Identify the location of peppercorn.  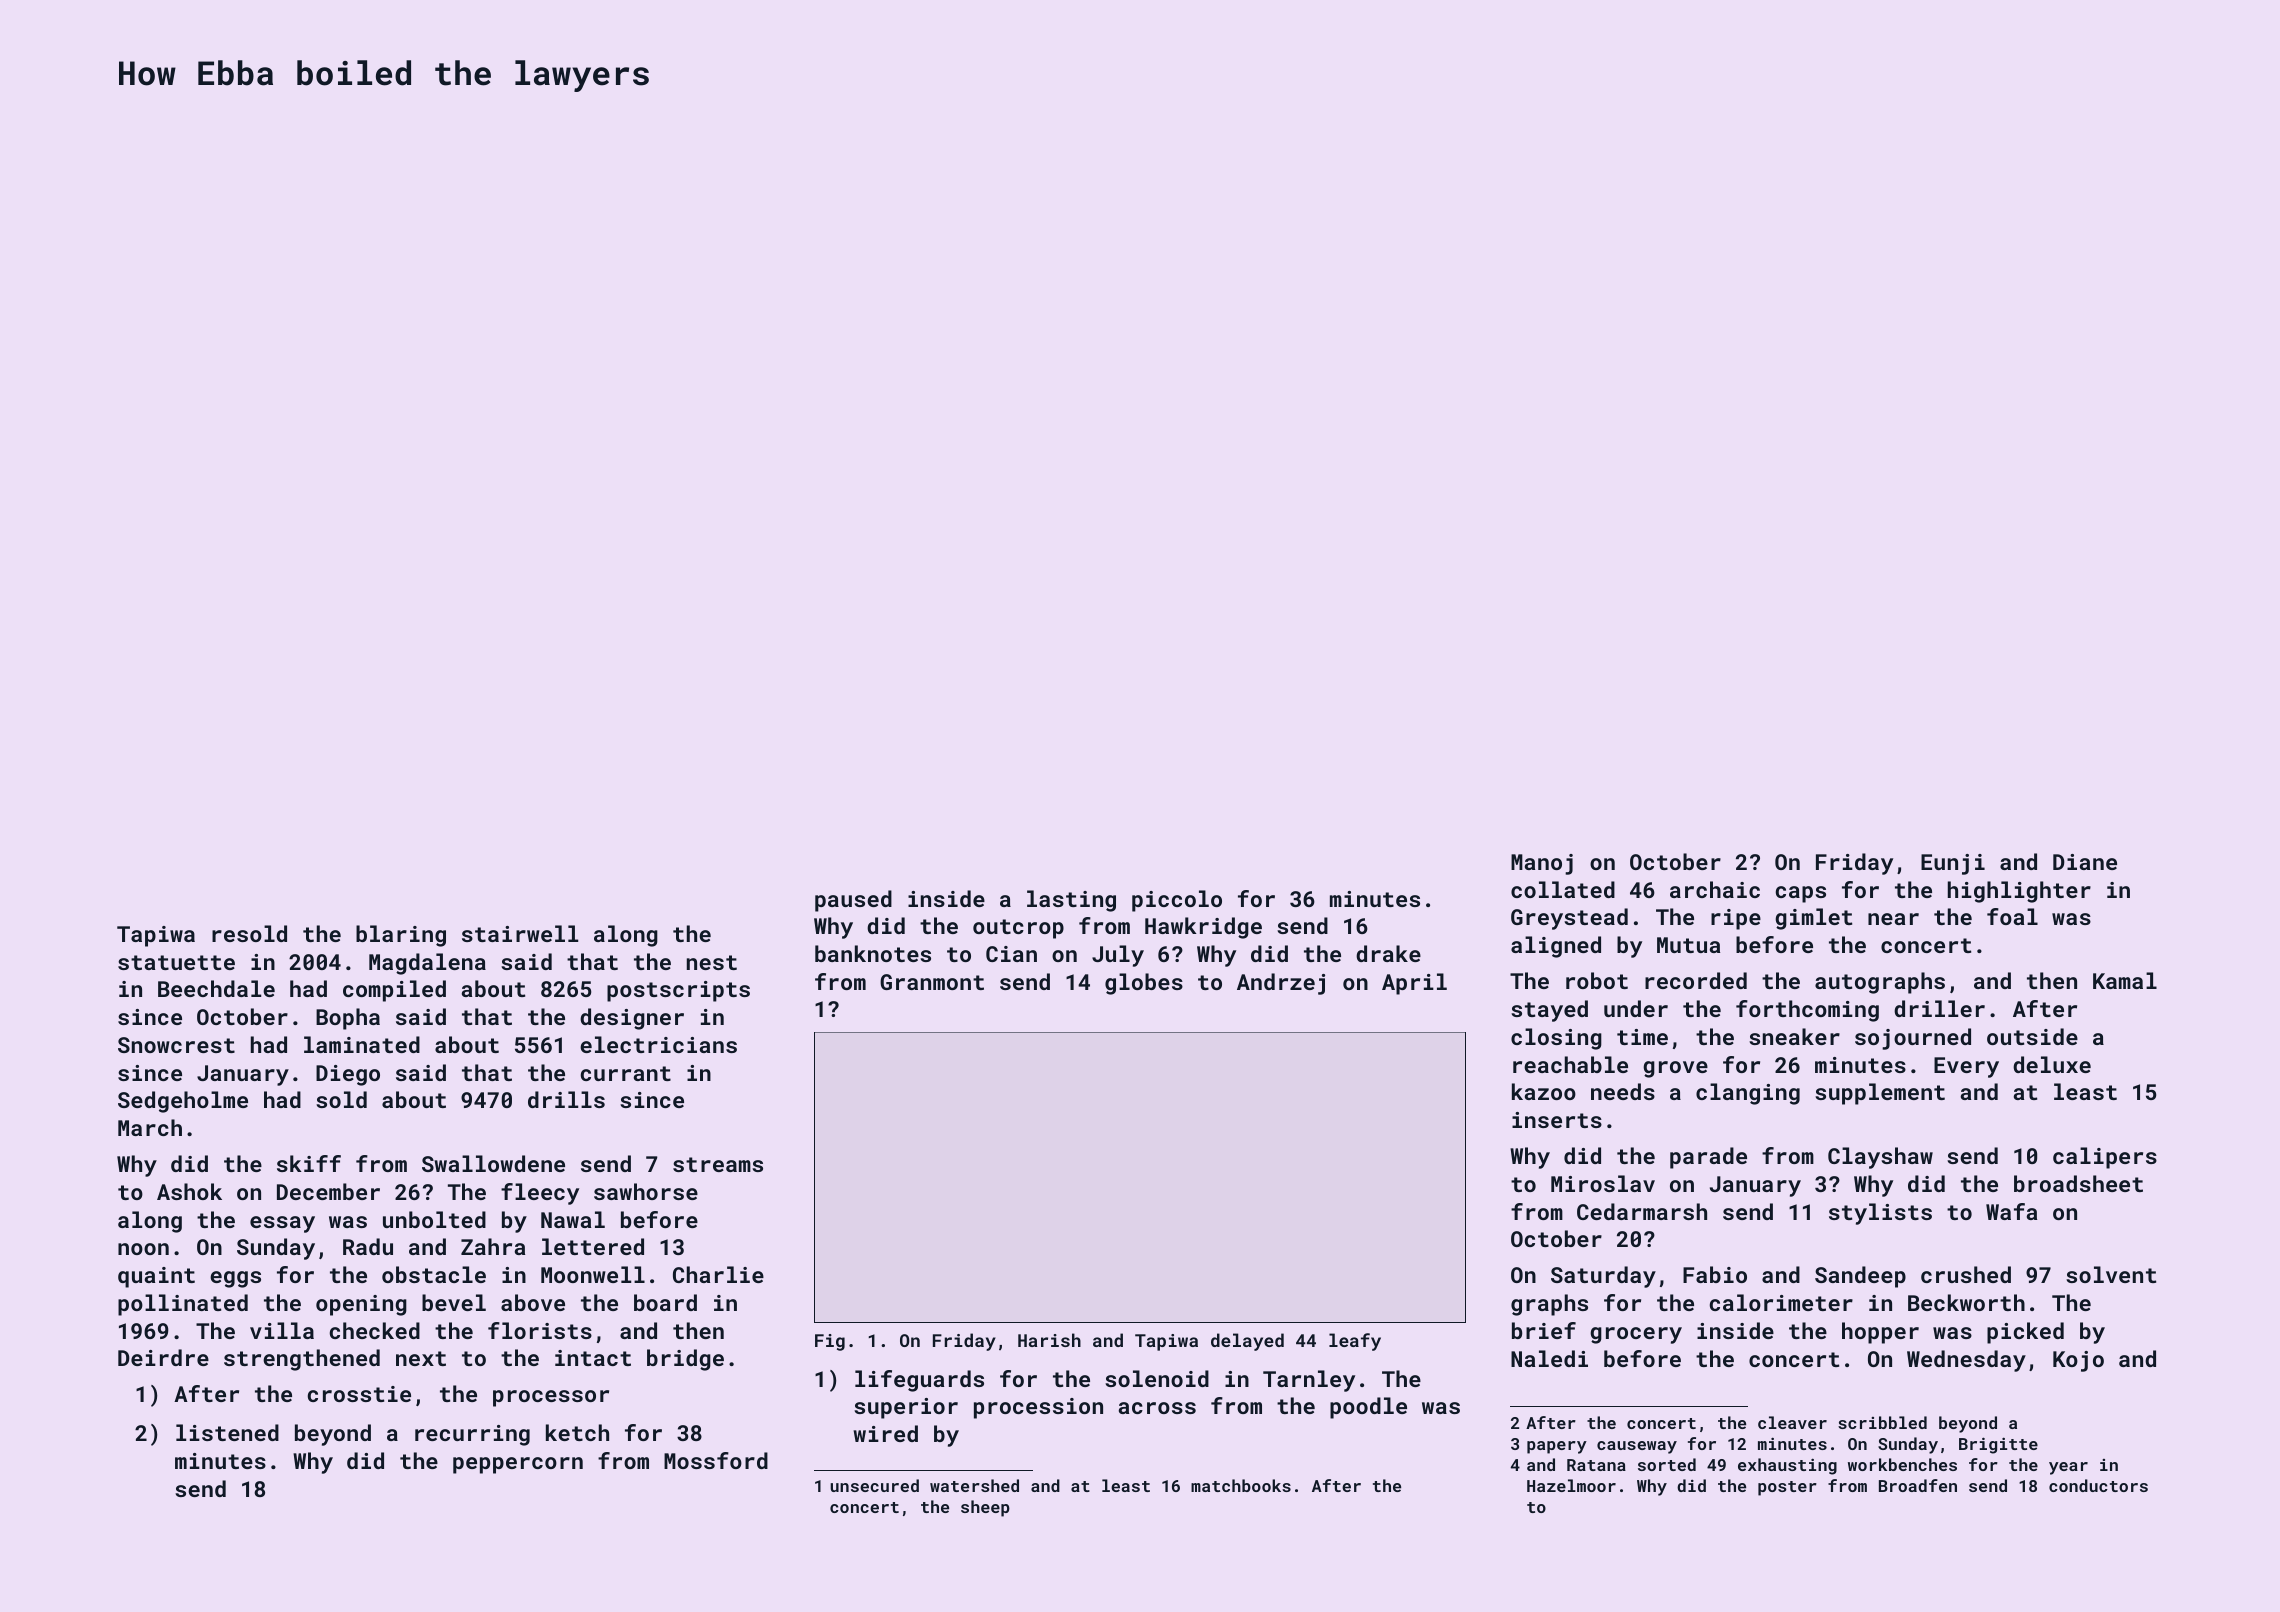
(518, 1465).
